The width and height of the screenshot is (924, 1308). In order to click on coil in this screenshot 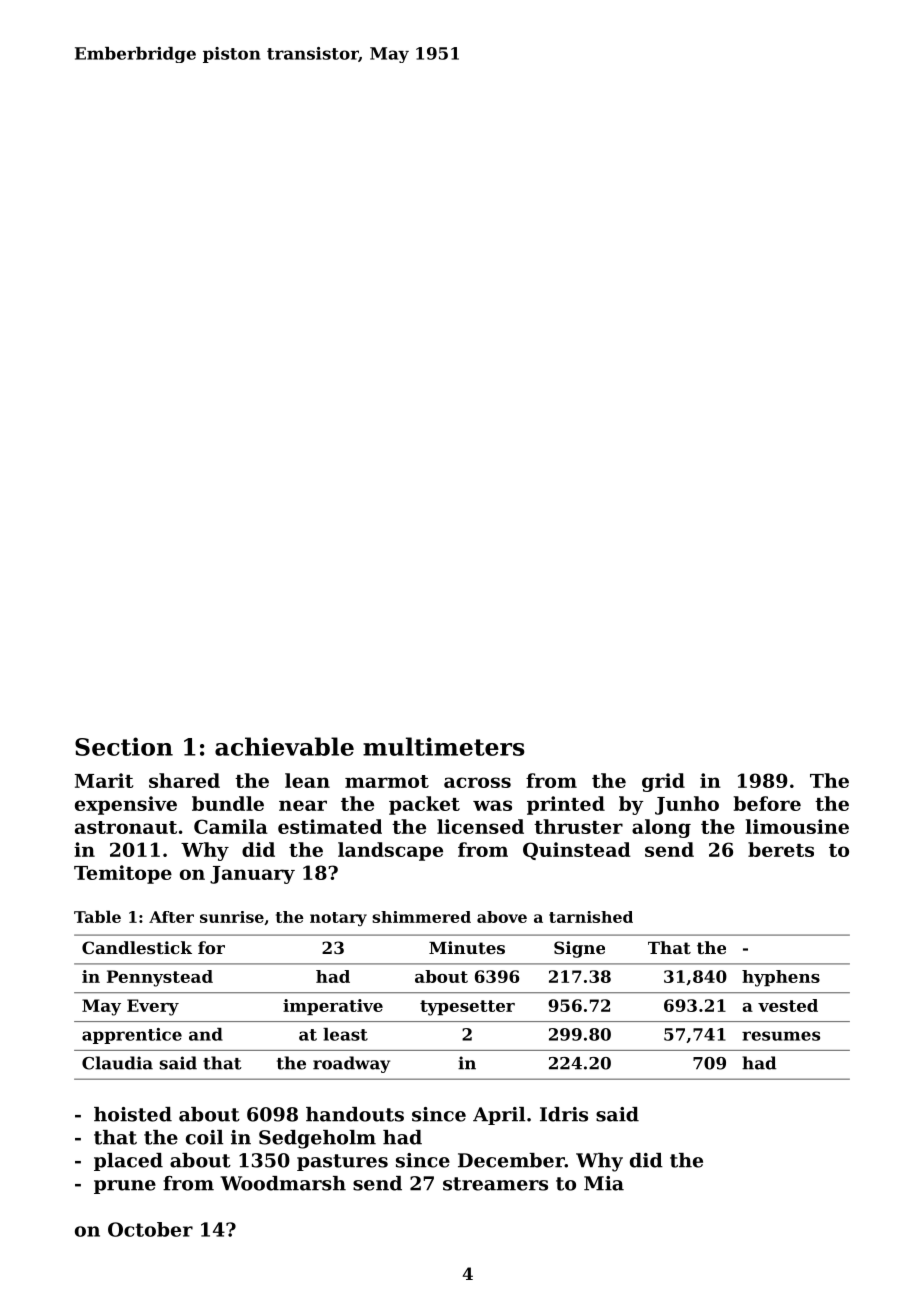, I will do `click(204, 1137)`.
